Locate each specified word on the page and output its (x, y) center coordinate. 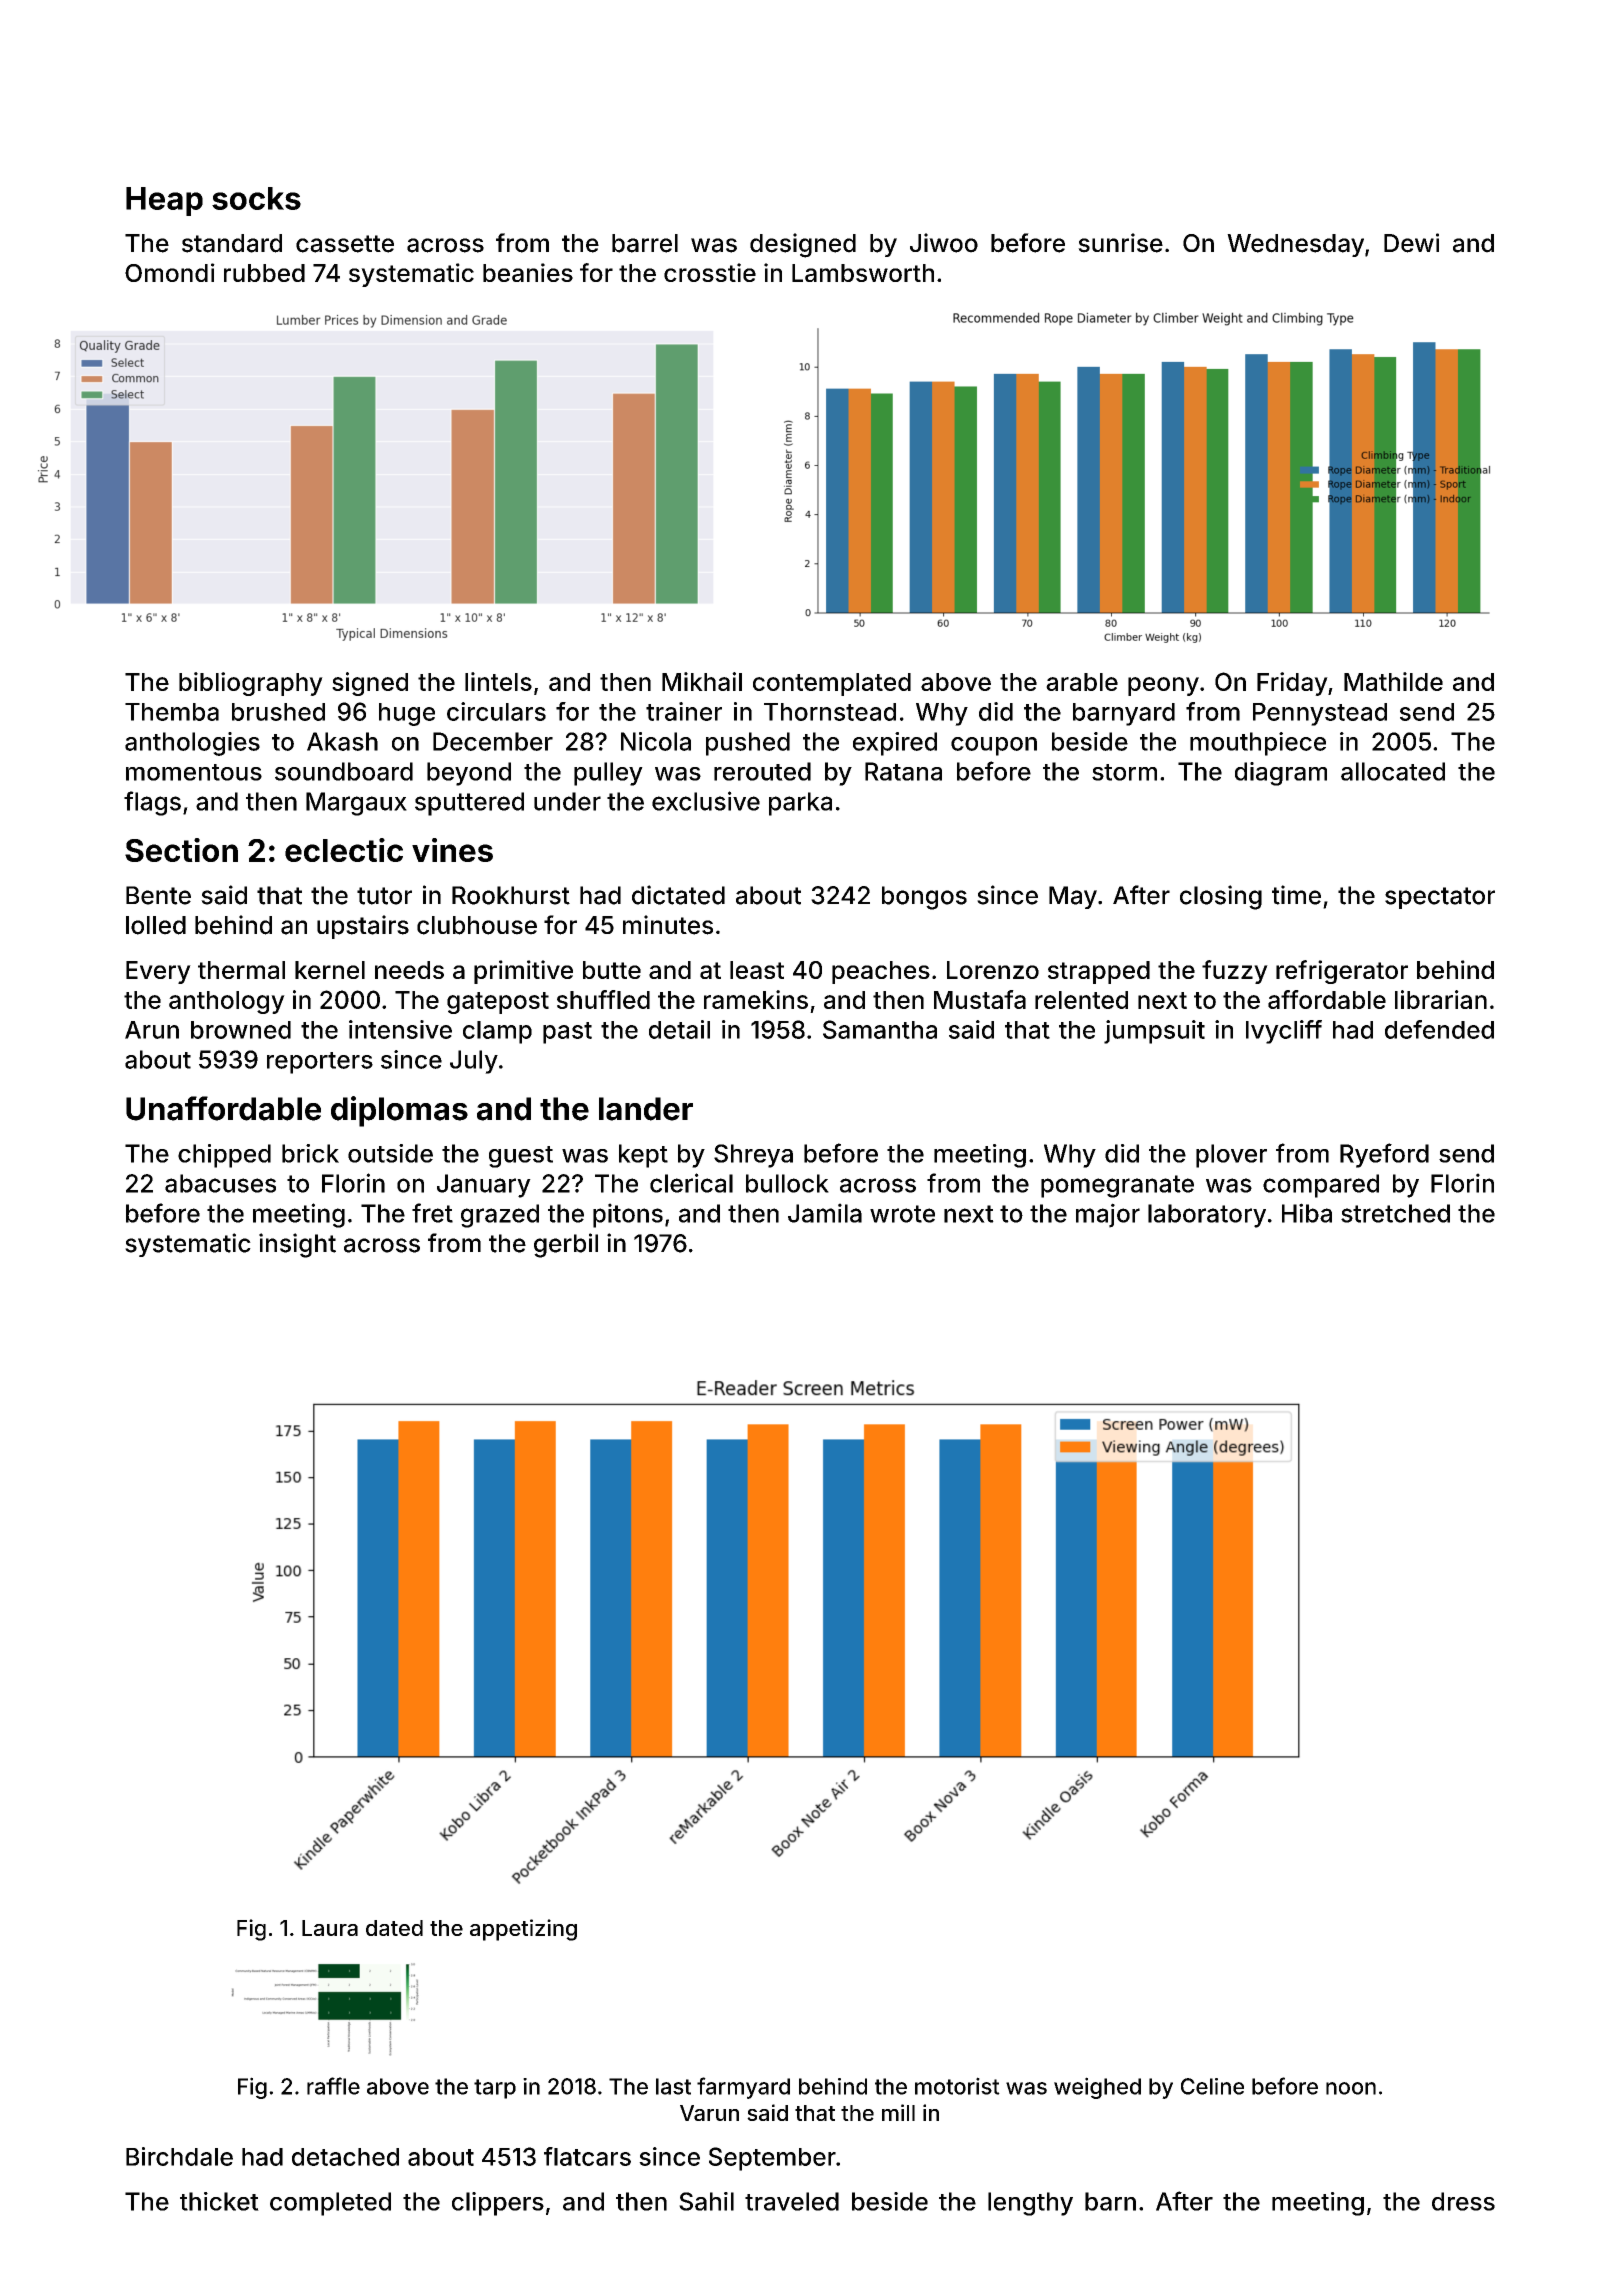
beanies (528, 272)
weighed (1097, 2088)
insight (297, 1245)
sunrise (1120, 243)
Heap (164, 201)
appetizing (523, 1930)
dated (394, 1928)
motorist (957, 2086)
